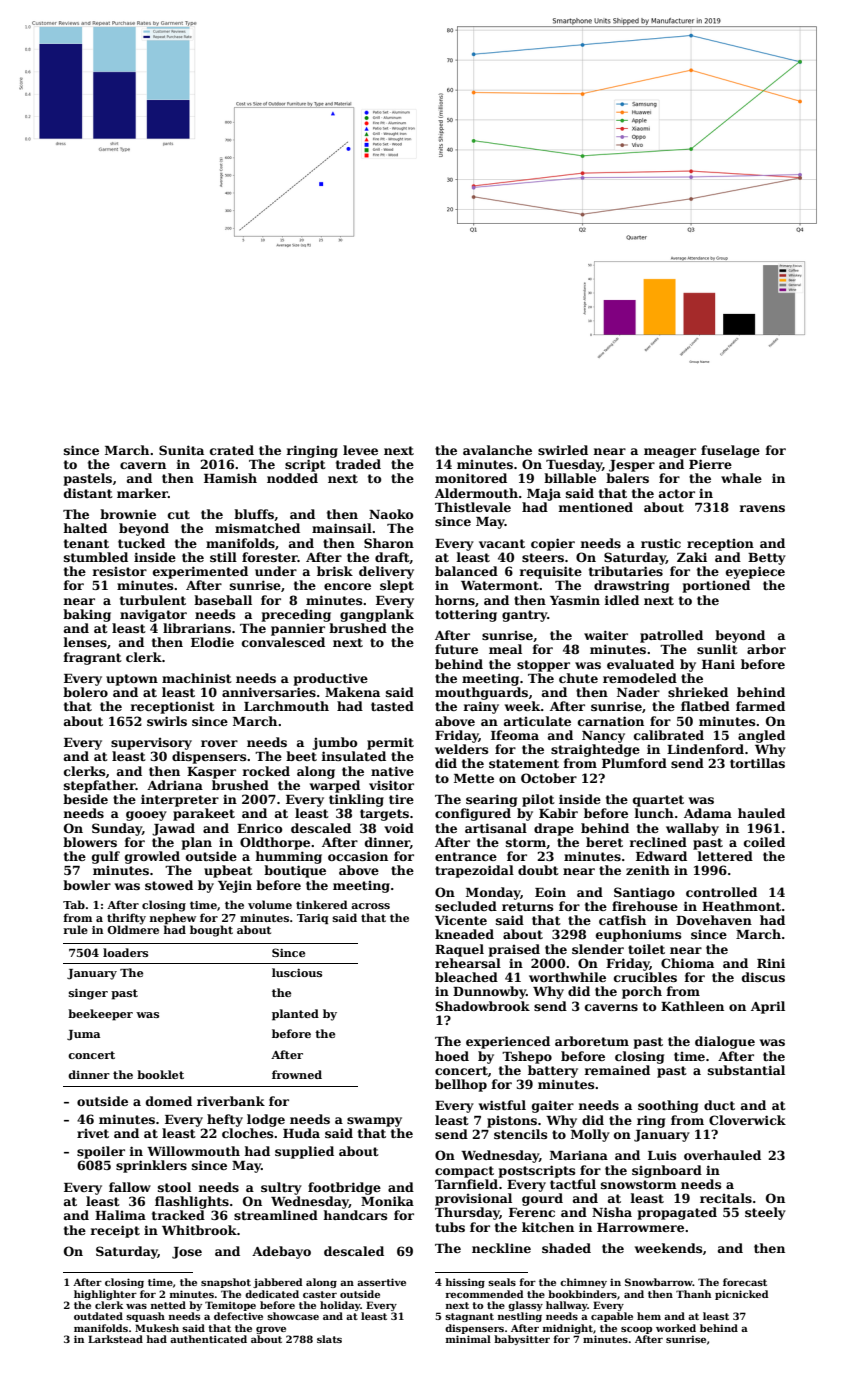  Describe the element at coordinates (115, 1339) in the screenshot. I see `Larkstead` at that location.
